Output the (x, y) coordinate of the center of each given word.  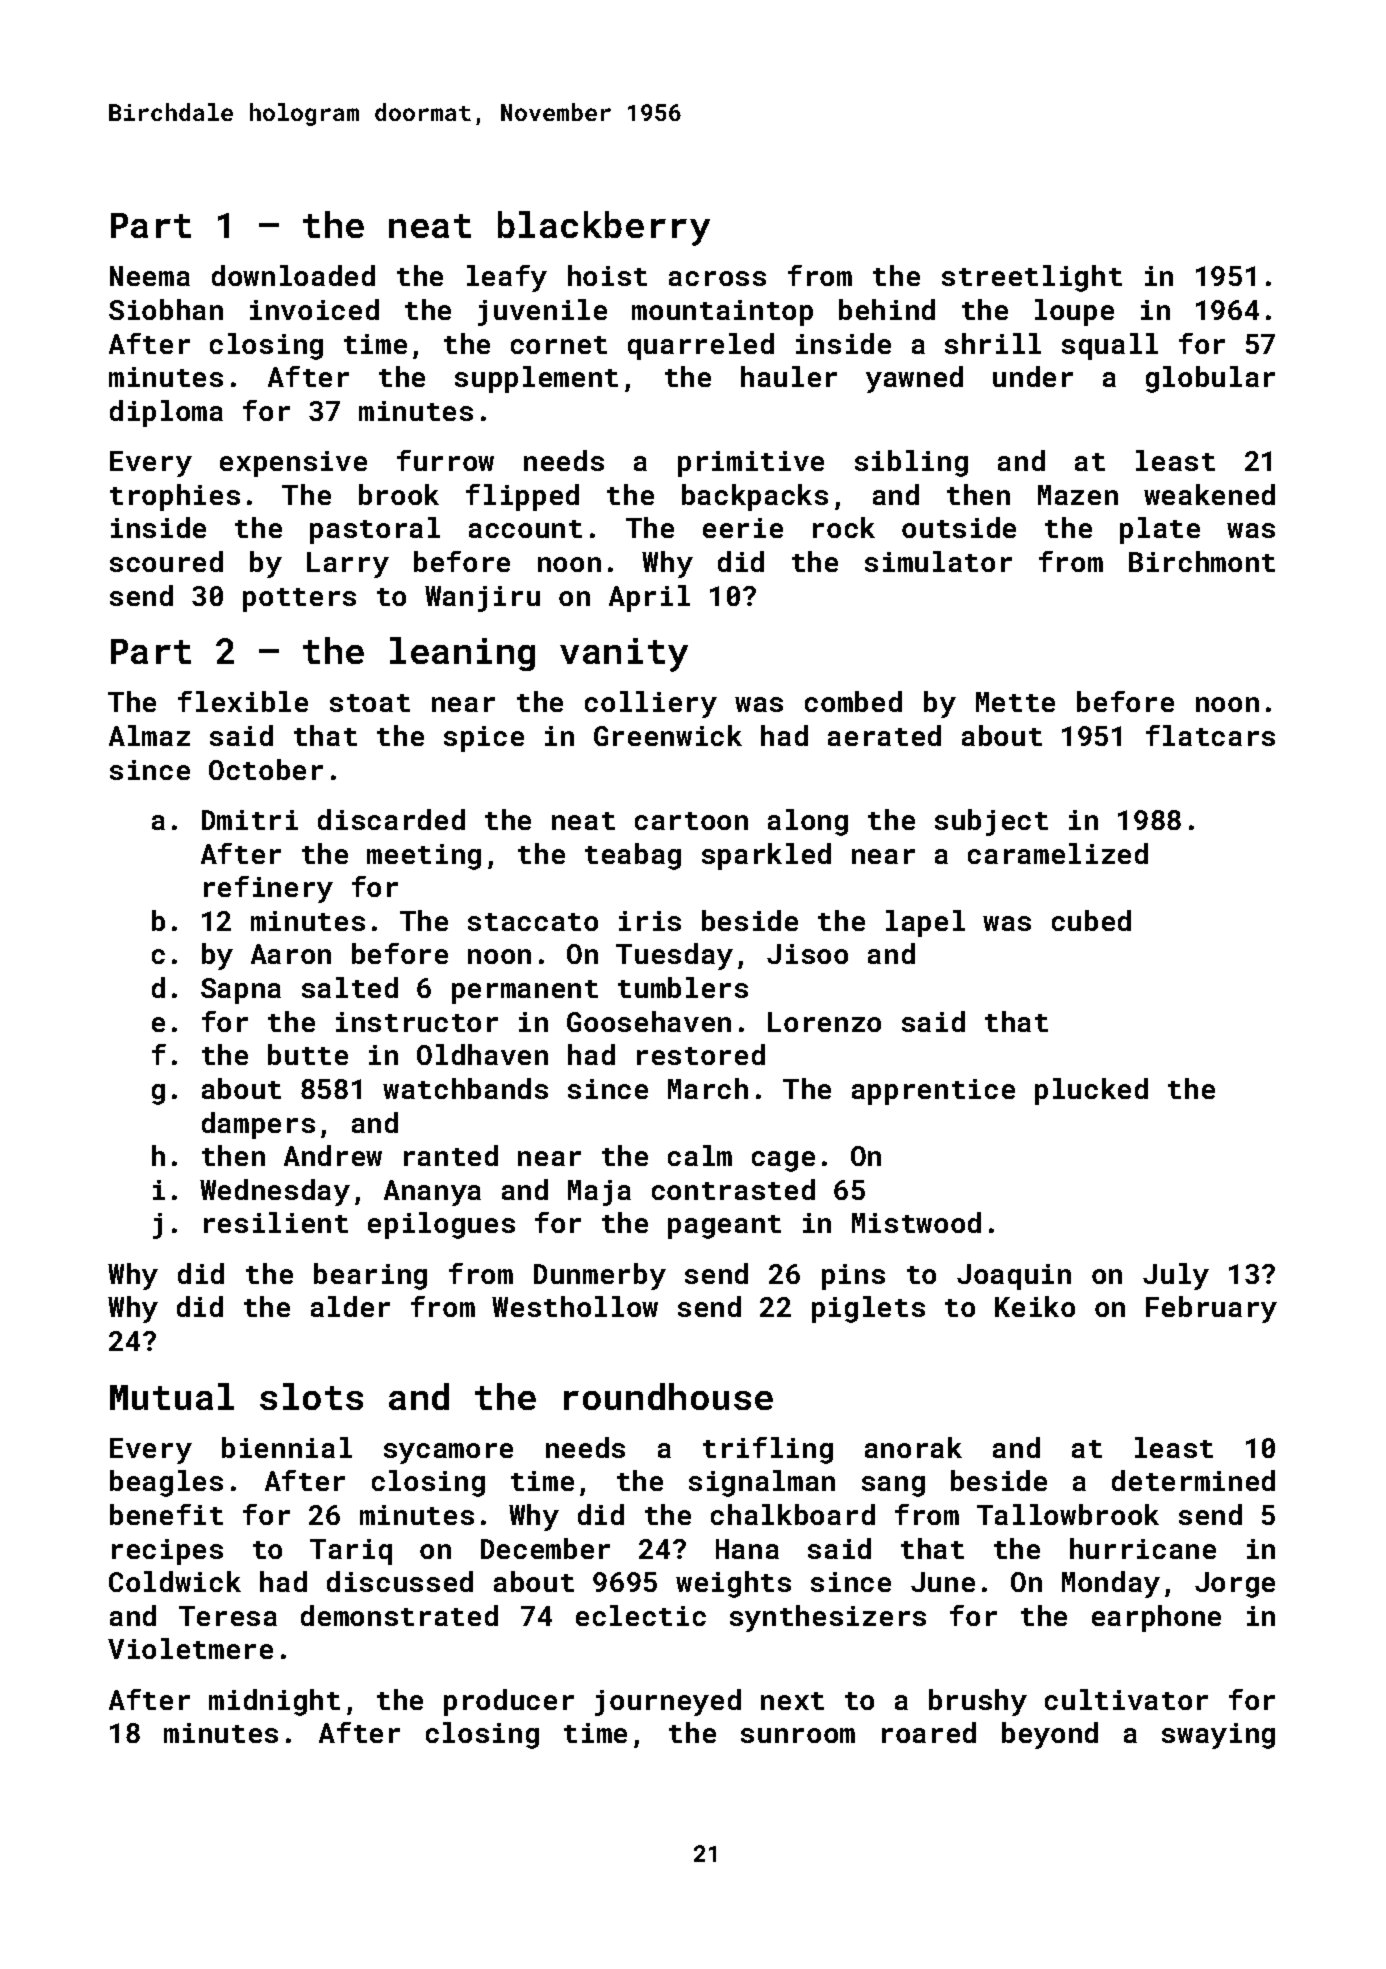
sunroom (798, 1735)
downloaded (293, 275)
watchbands (465, 1088)
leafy (507, 278)
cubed (1091, 920)
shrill (993, 343)
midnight (274, 1702)
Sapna (241, 991)
